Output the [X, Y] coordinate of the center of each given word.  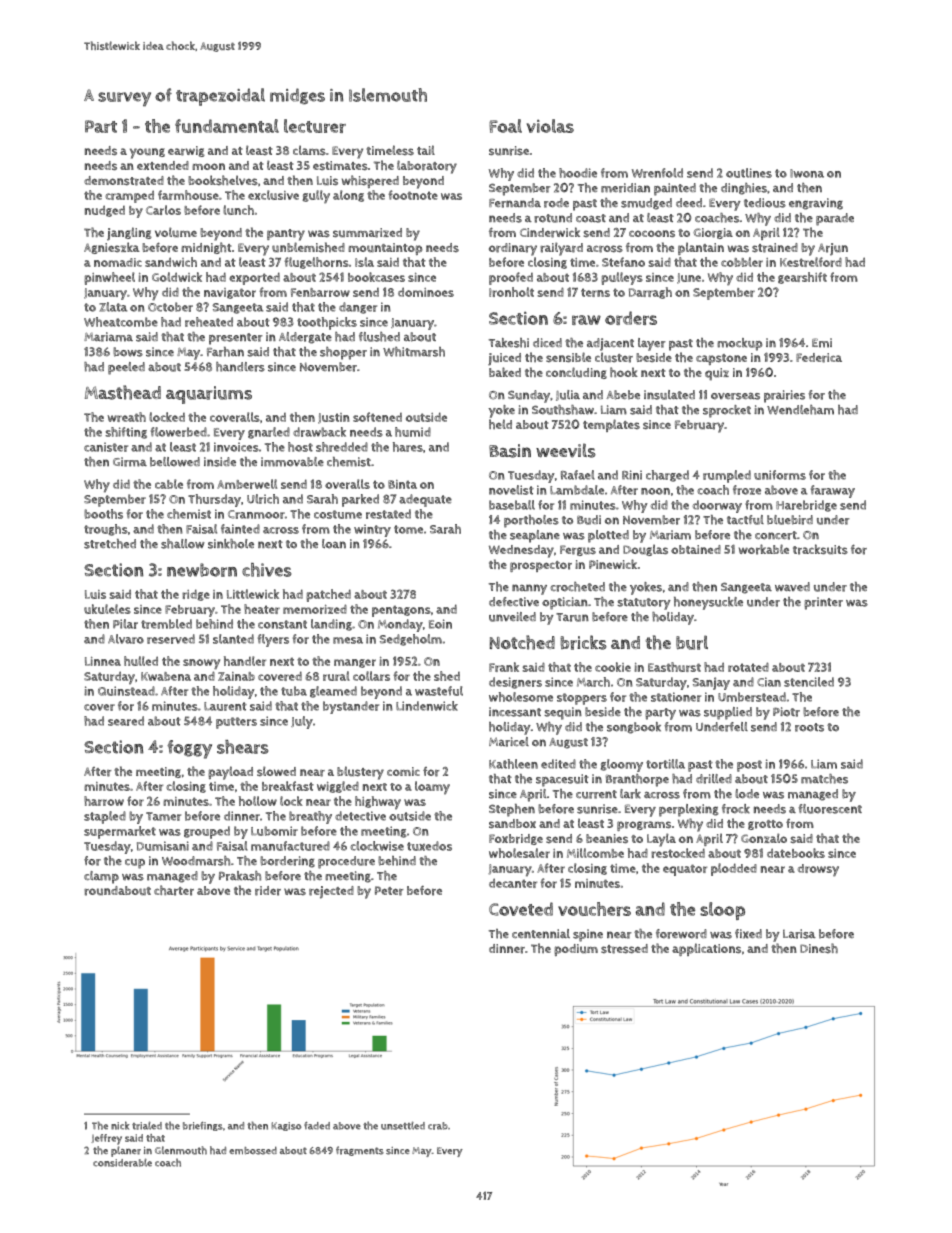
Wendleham [800, 410]
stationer [676, 697]
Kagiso [286, 1126]
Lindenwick [427, 706]
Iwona [807, 173]
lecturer [315, 126]
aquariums [209, 395]
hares [408, 447]
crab [438, 1126]
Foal [505, 126]
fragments [360, 1151]
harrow [104, 801]
